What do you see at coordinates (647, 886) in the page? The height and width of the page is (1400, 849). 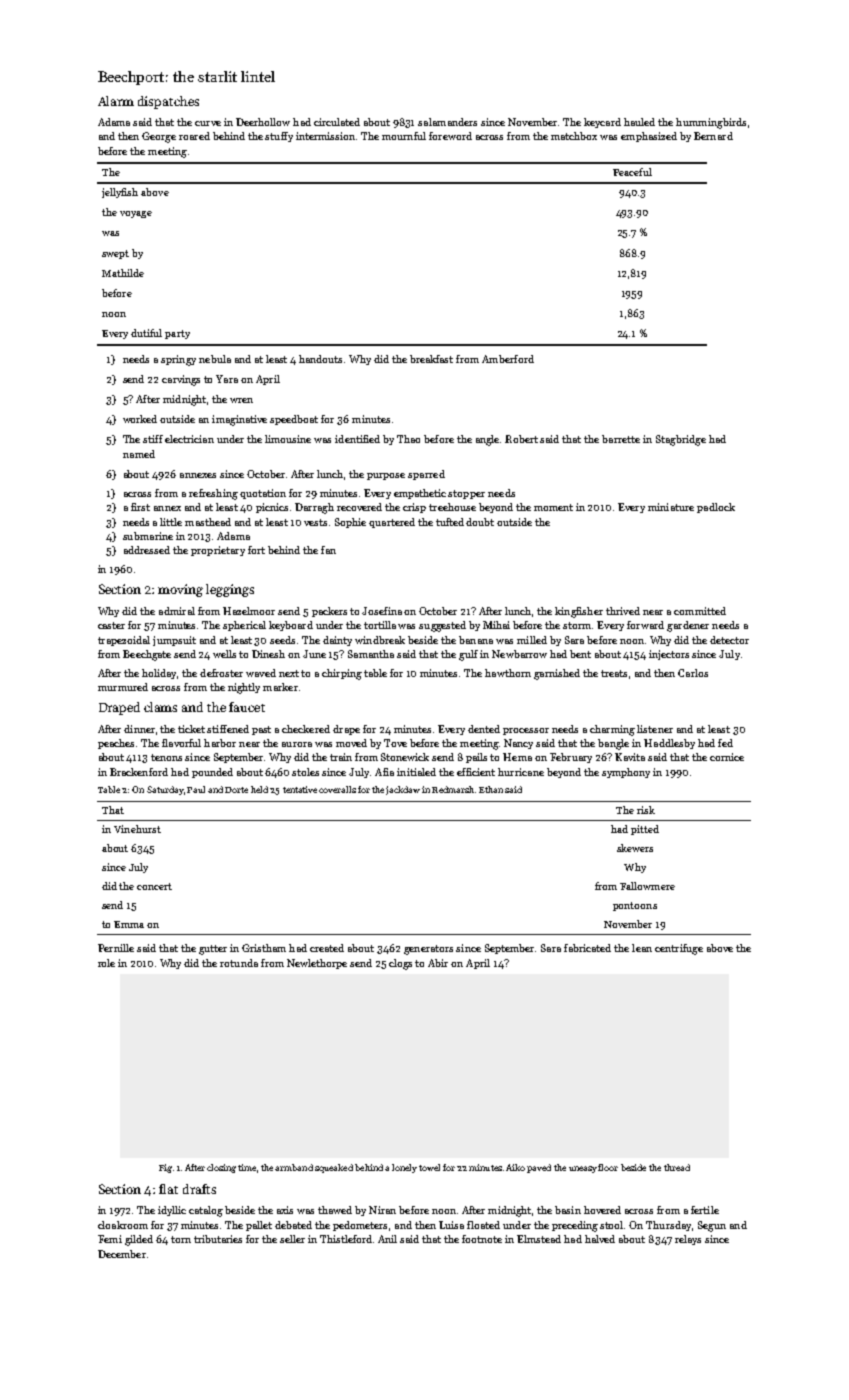 I see `Fallowmere` at bounding box center [647, 886].
